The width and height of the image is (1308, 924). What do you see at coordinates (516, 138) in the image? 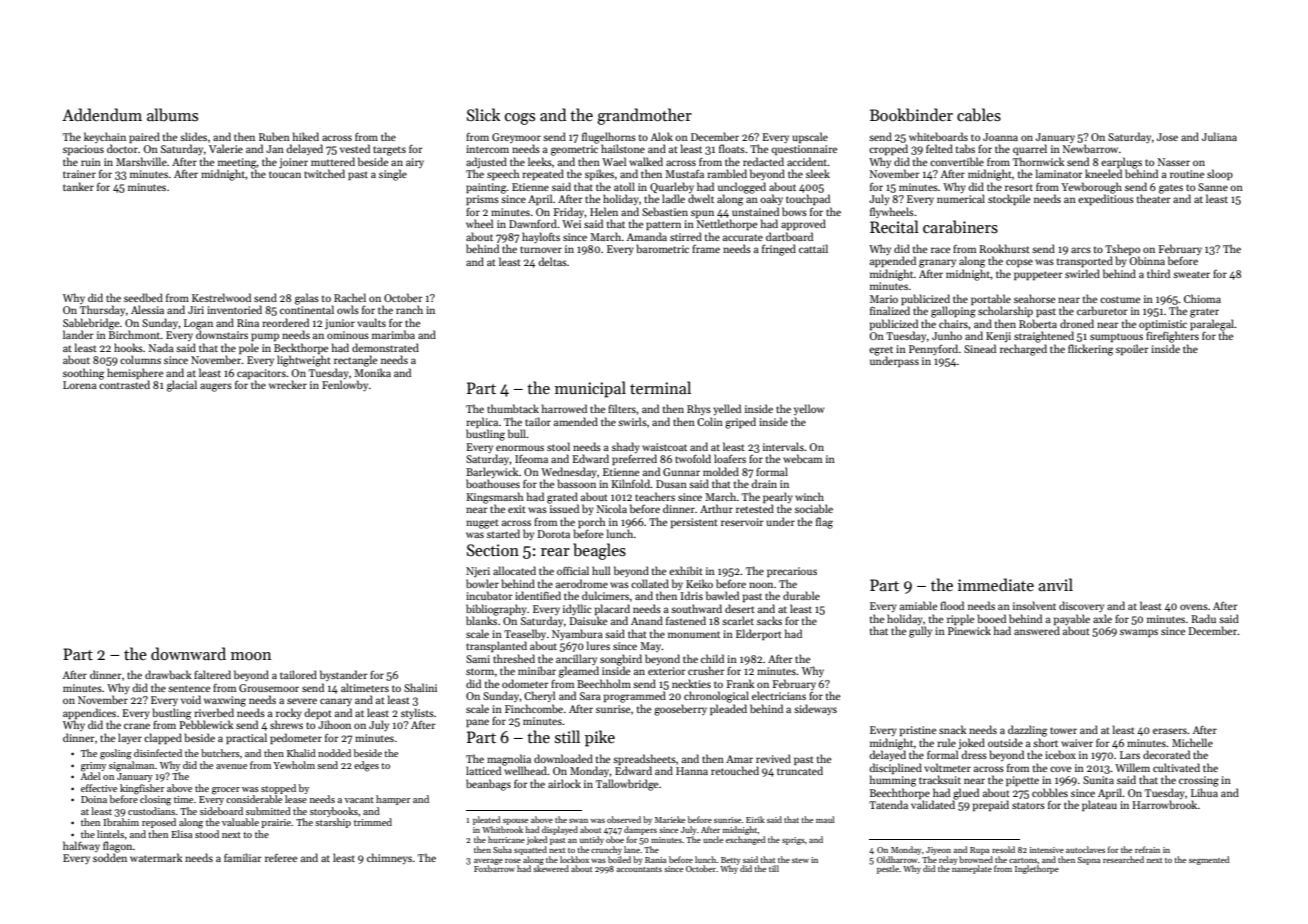
I see `Greymoor` at bounding box center [516, 138].
